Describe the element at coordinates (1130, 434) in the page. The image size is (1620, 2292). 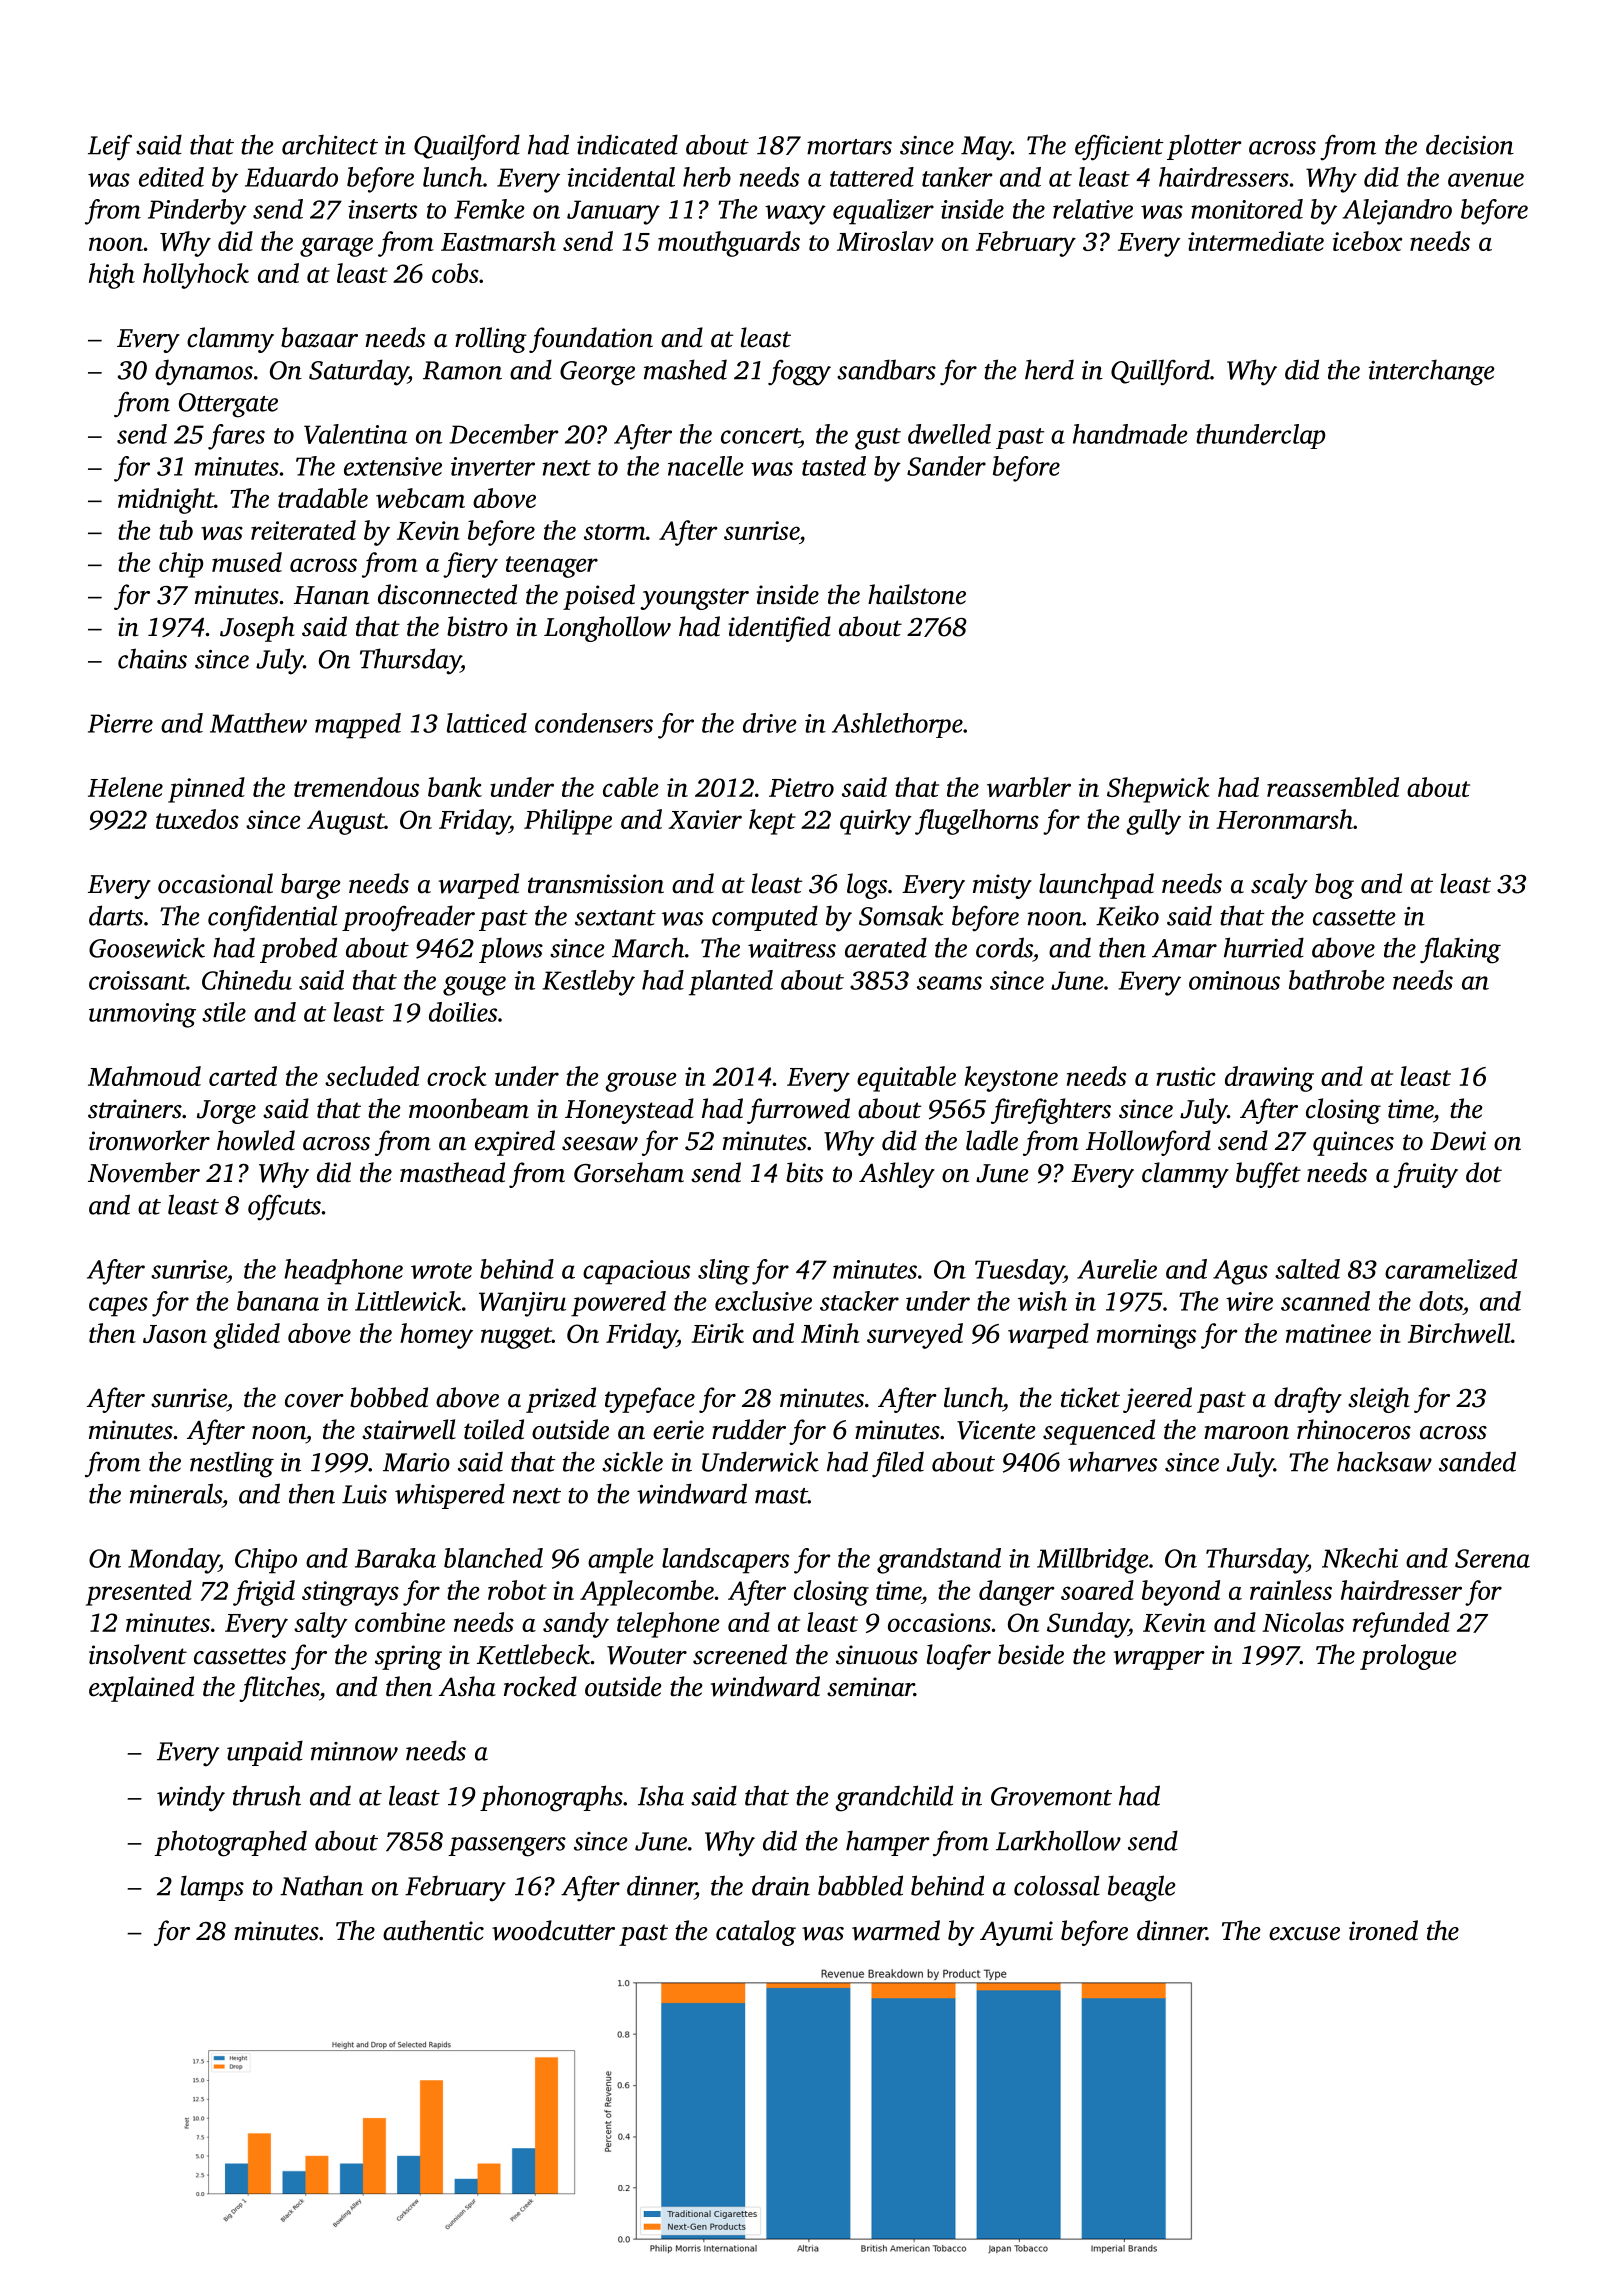
I see `handmade` at that location.
